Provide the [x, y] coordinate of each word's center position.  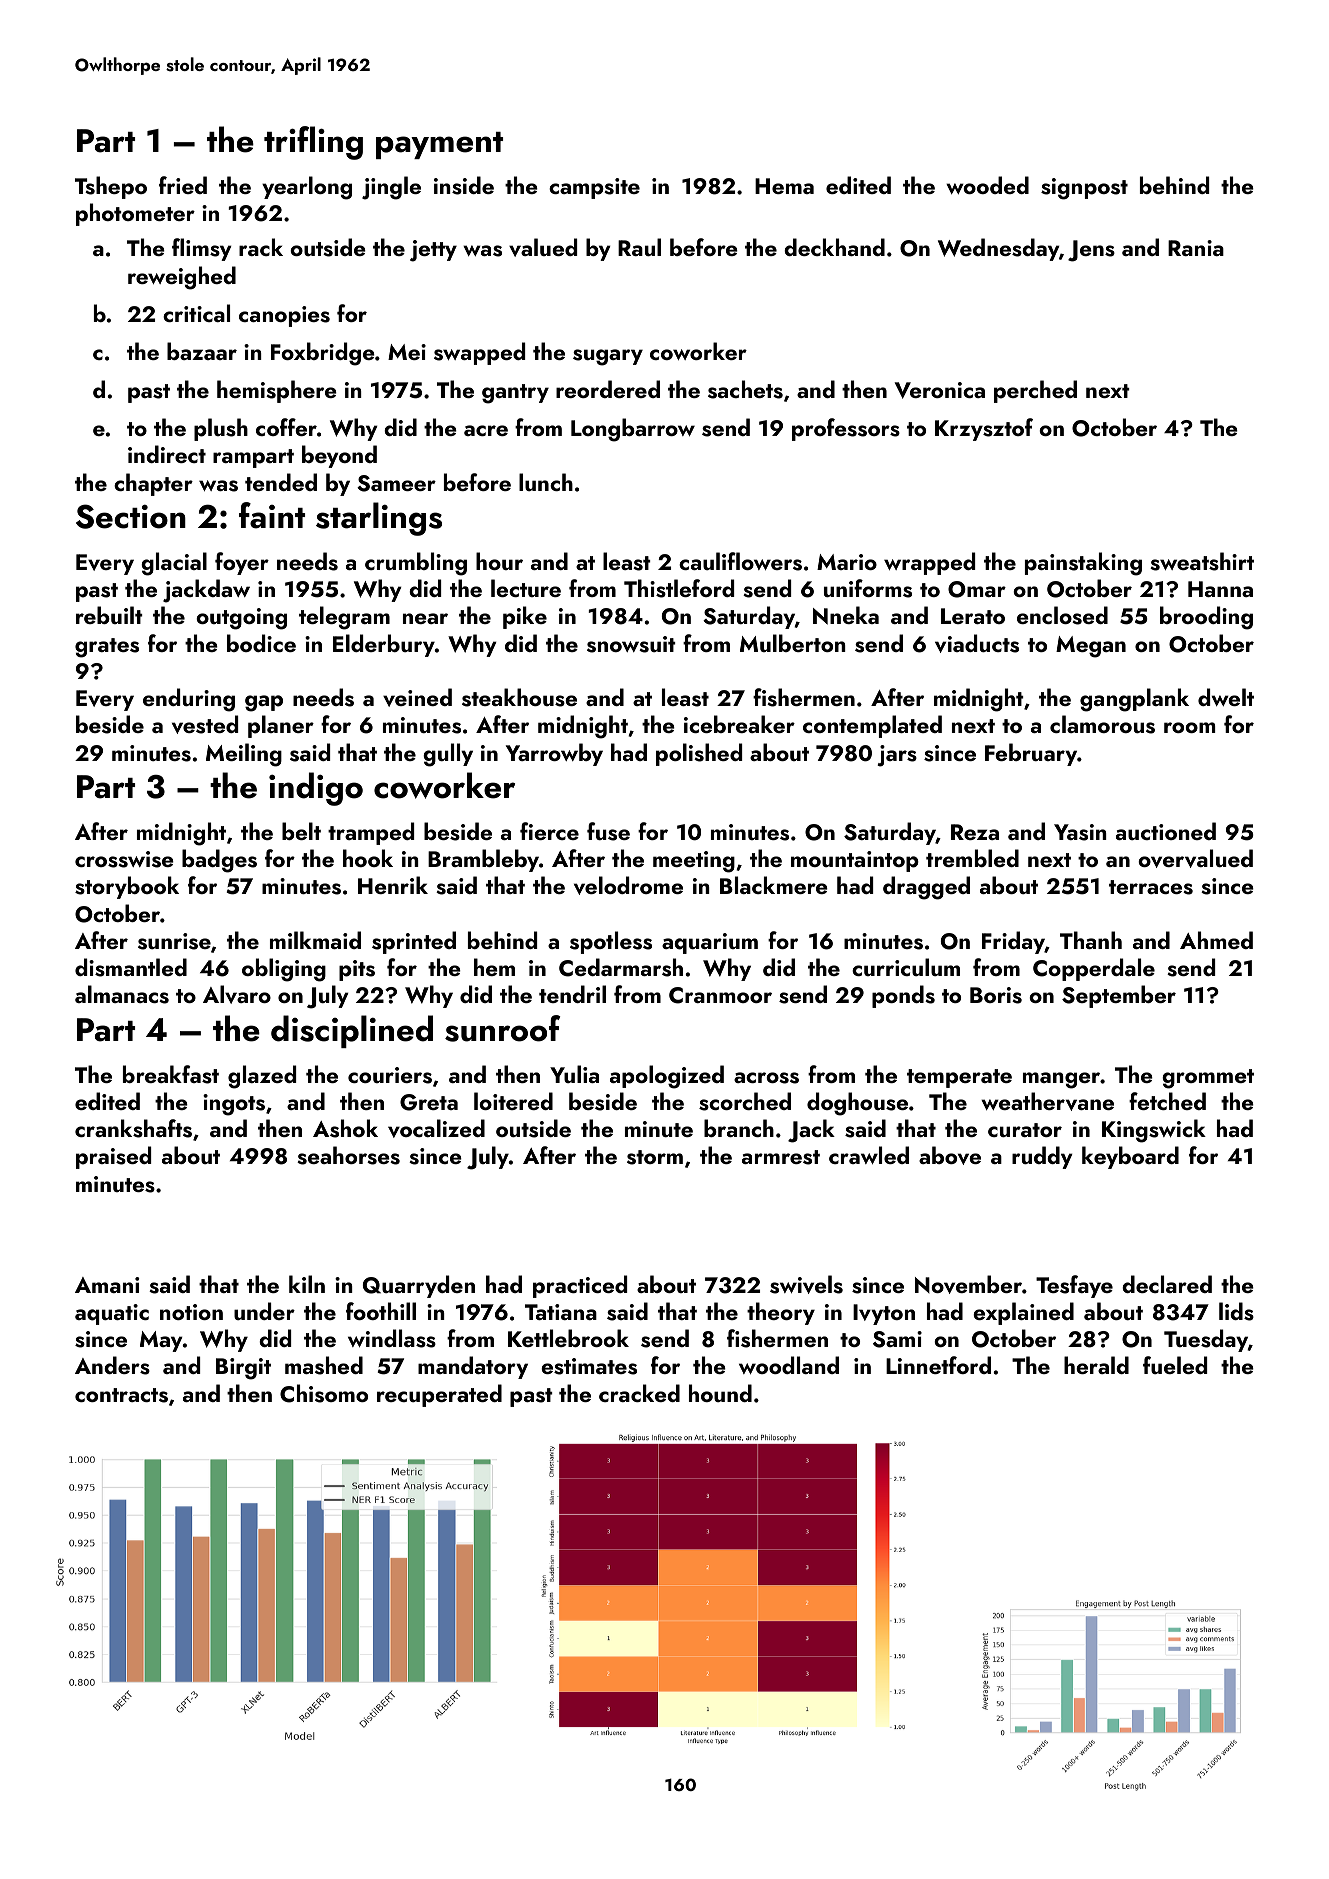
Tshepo [111, 187]
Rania [1196, 248]
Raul [639, 247]
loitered [513, 1101]
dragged [926, 888]
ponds [903, 996]
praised [113, 1157]
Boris [996, 995]
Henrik [393, 885]
